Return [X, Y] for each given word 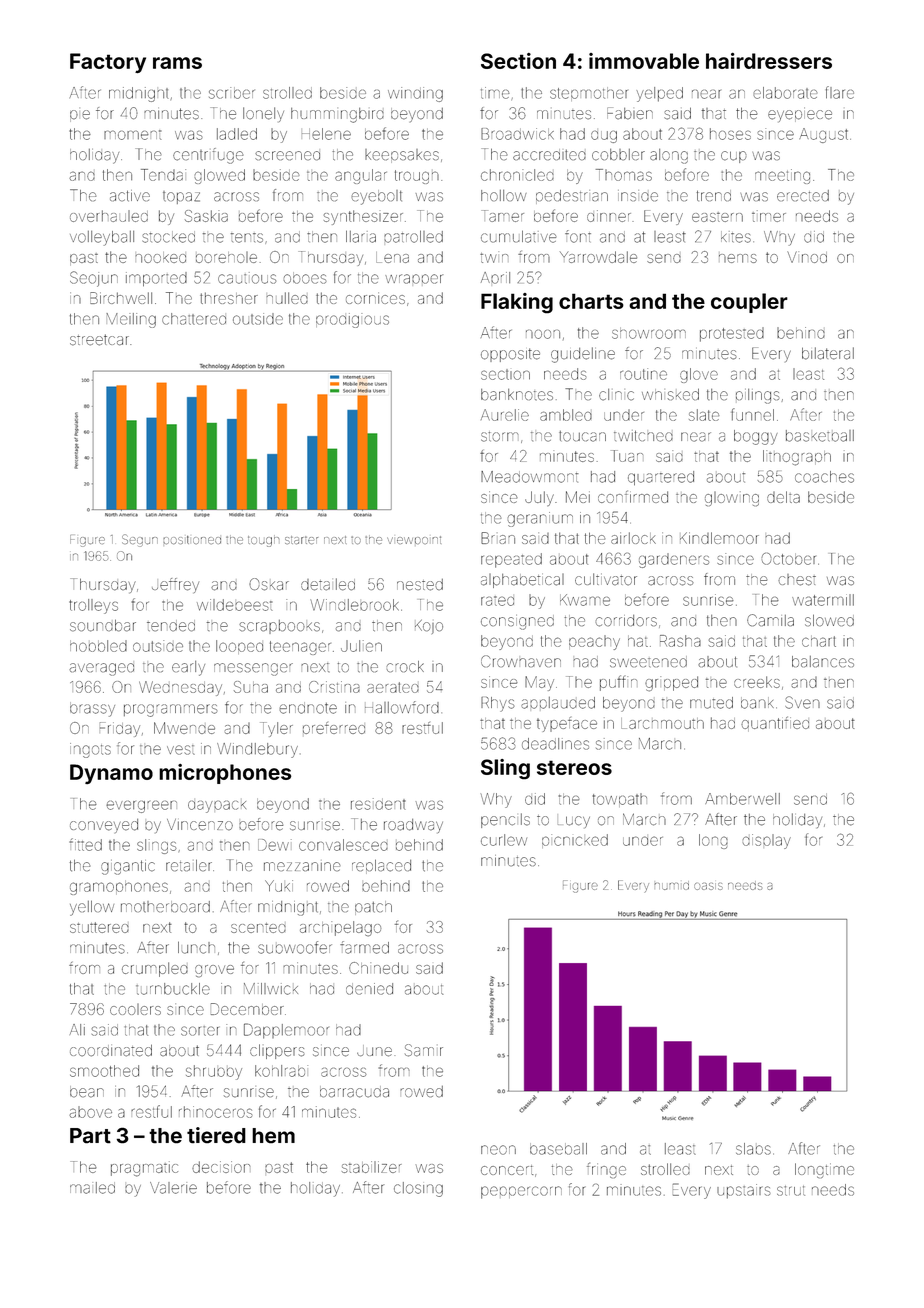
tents [247, 238]
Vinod [807, 257]
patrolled [413, 237]
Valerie [173, 1188]
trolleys [93, 606]
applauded [558, 703]
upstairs [743, 1191]
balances [823, 661]
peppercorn [521, 1192]
